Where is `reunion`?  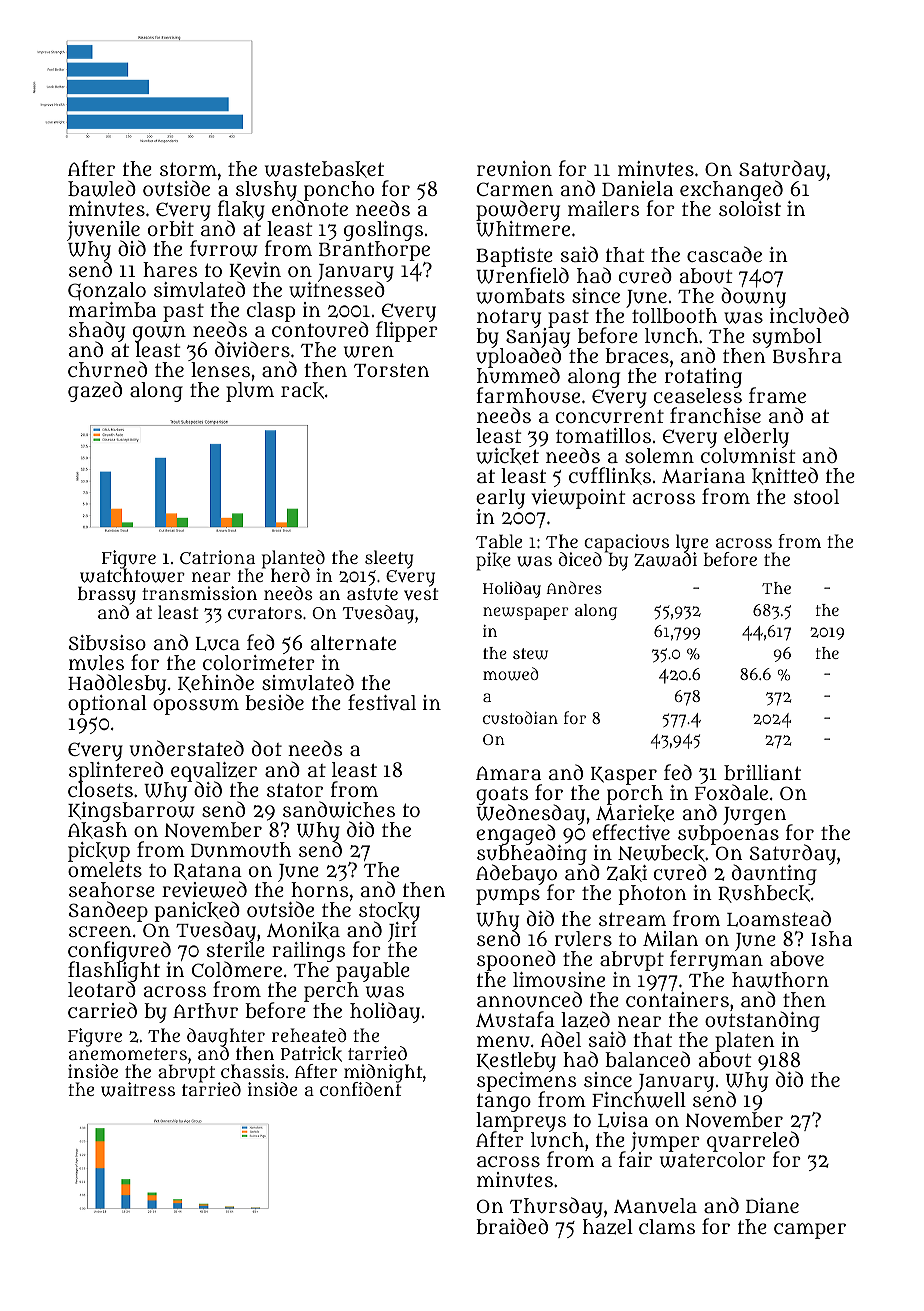 reunion is located at coordinates (514, 169).
